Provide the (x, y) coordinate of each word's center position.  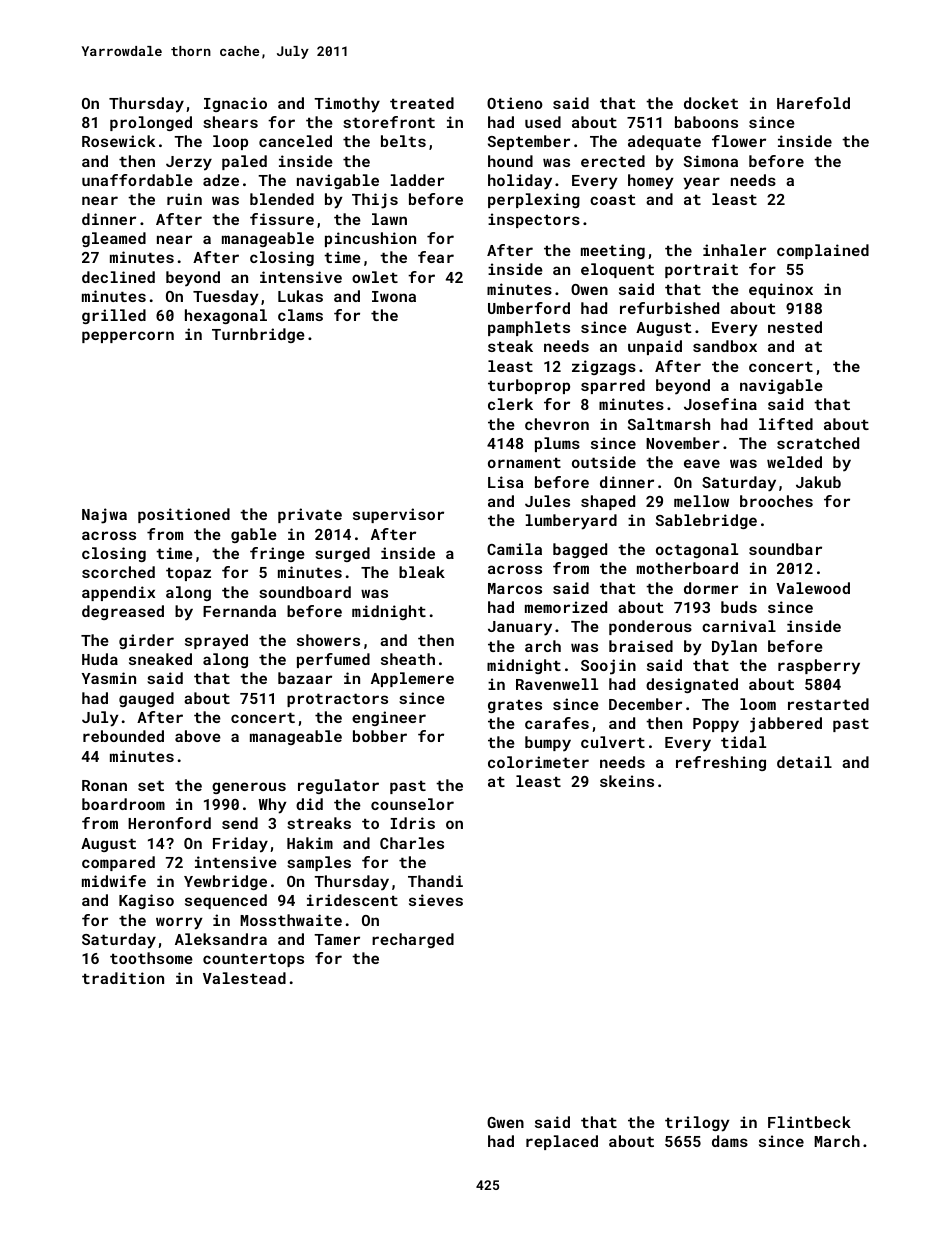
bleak (422, 572)
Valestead (244, 978)
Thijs (375, 201)
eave (702, 463)
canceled (295, 141)
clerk (510, 404)
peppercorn (128, 337)
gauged (146, 699)
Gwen (505, 1122)
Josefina (720, 404)
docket (711, 103)
